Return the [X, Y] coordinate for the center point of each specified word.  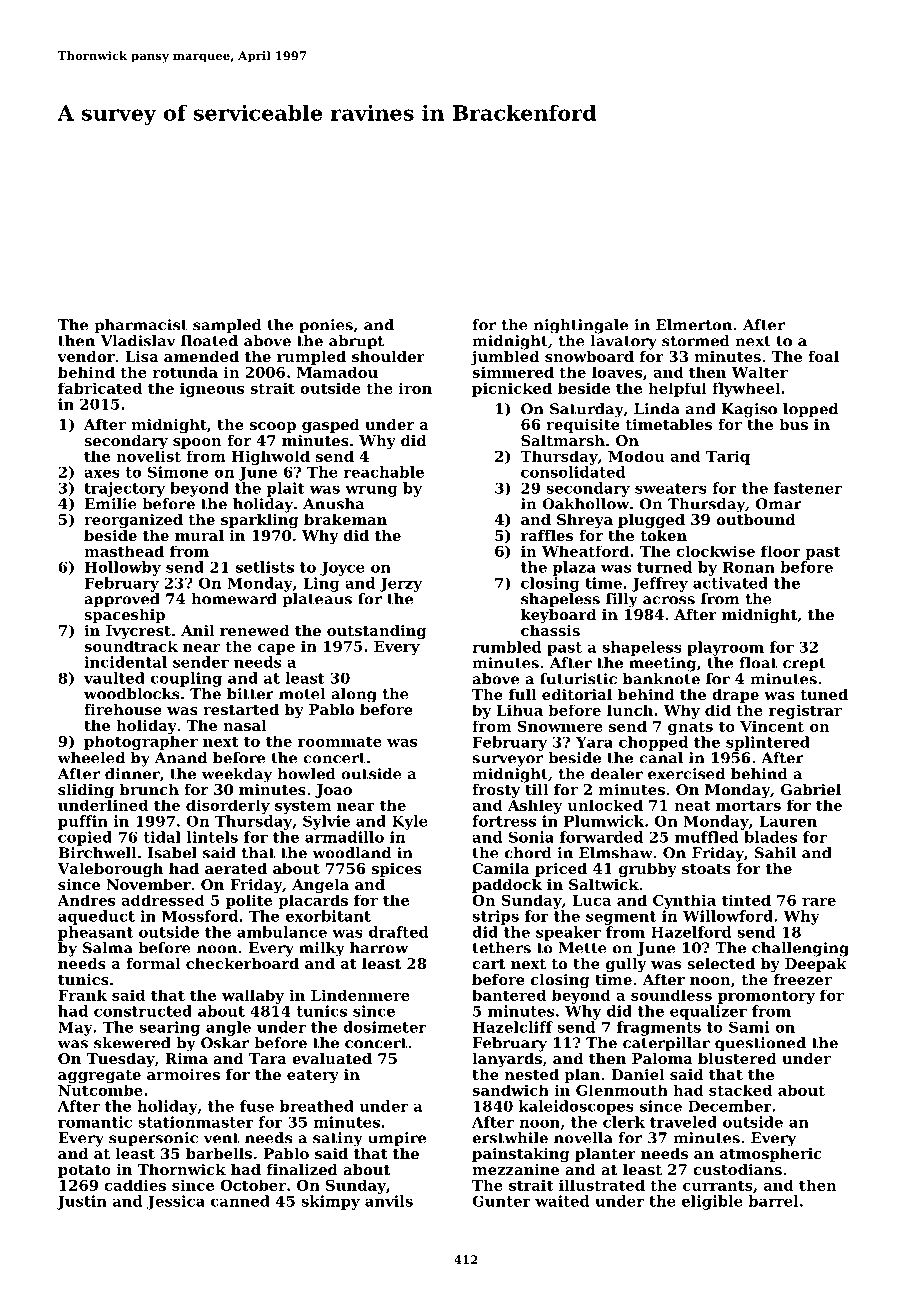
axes [102, 473]
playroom [725, 648]
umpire [397, 1139]
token [663, 535]
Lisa [142, 356]
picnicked [512, 389]
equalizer [708, 1012]
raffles [547, 535]
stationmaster [196, 1122]
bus [793, 424]
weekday [237, 775]
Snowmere [560, 726]
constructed [143, 1011]
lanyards [507, 1060]
